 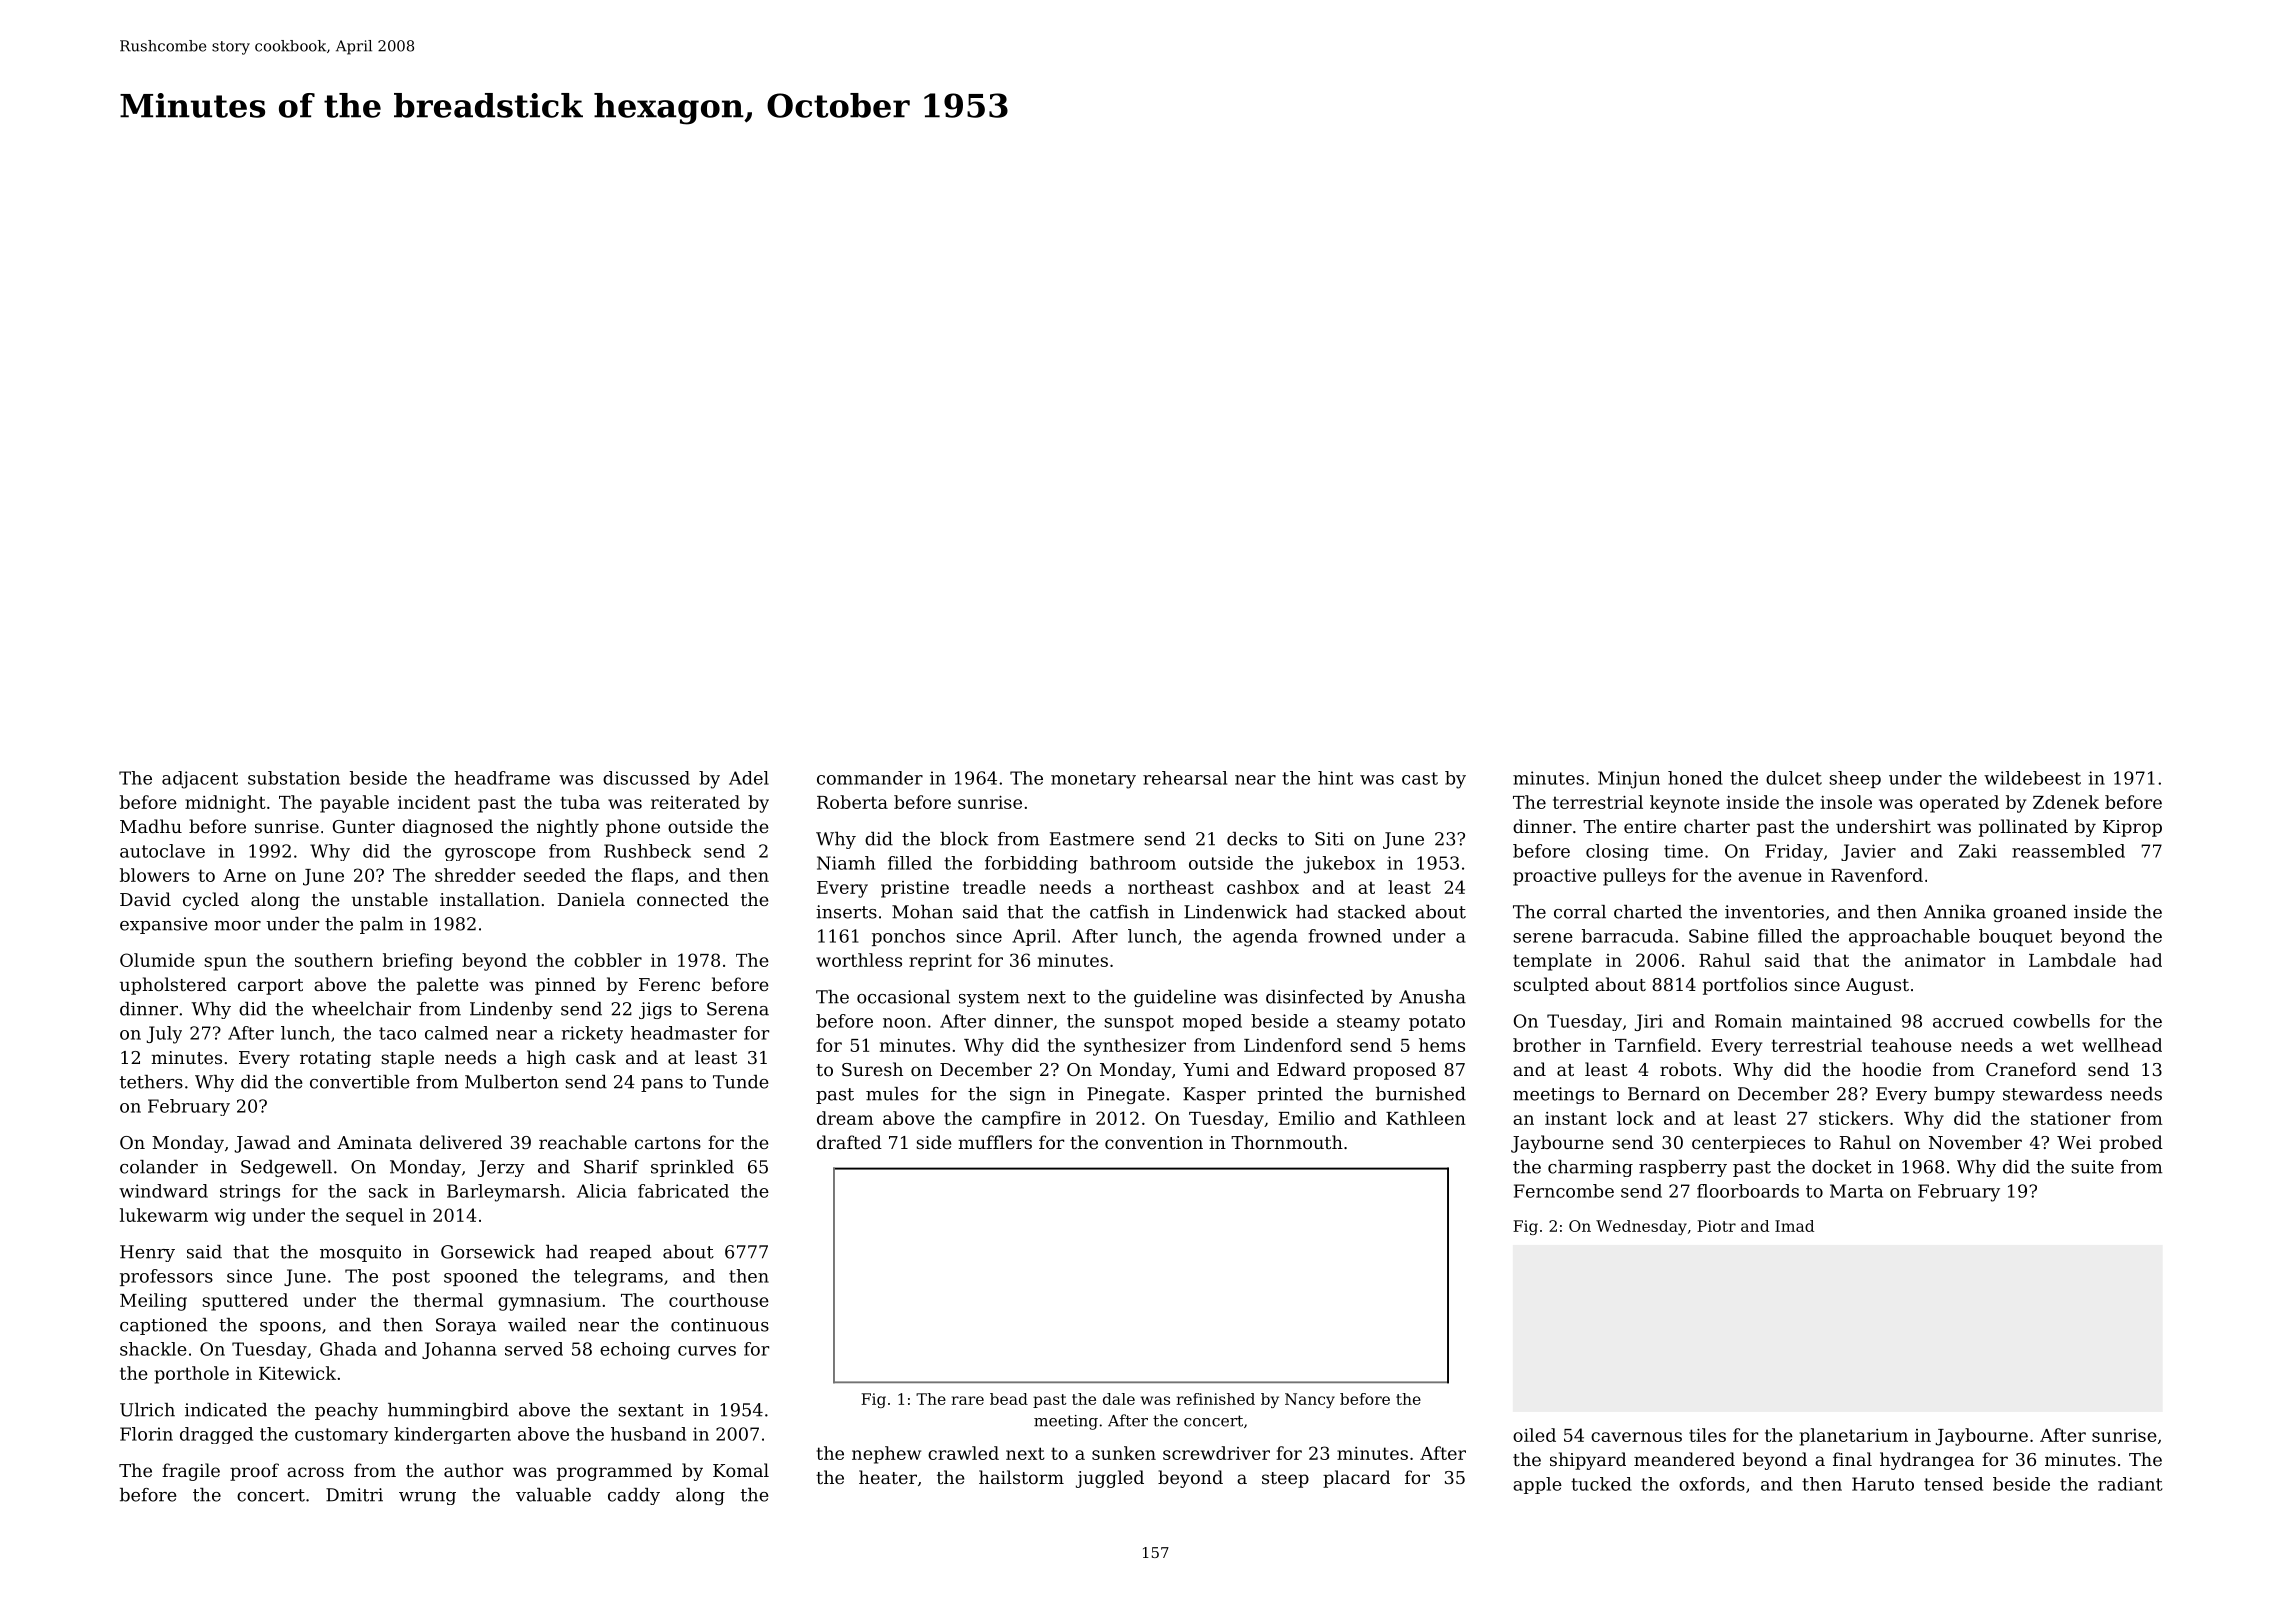 What do you see at coordinates (1119, 912) in the screenshot?
I see `catfish` at bounding box center [1119, 912].
